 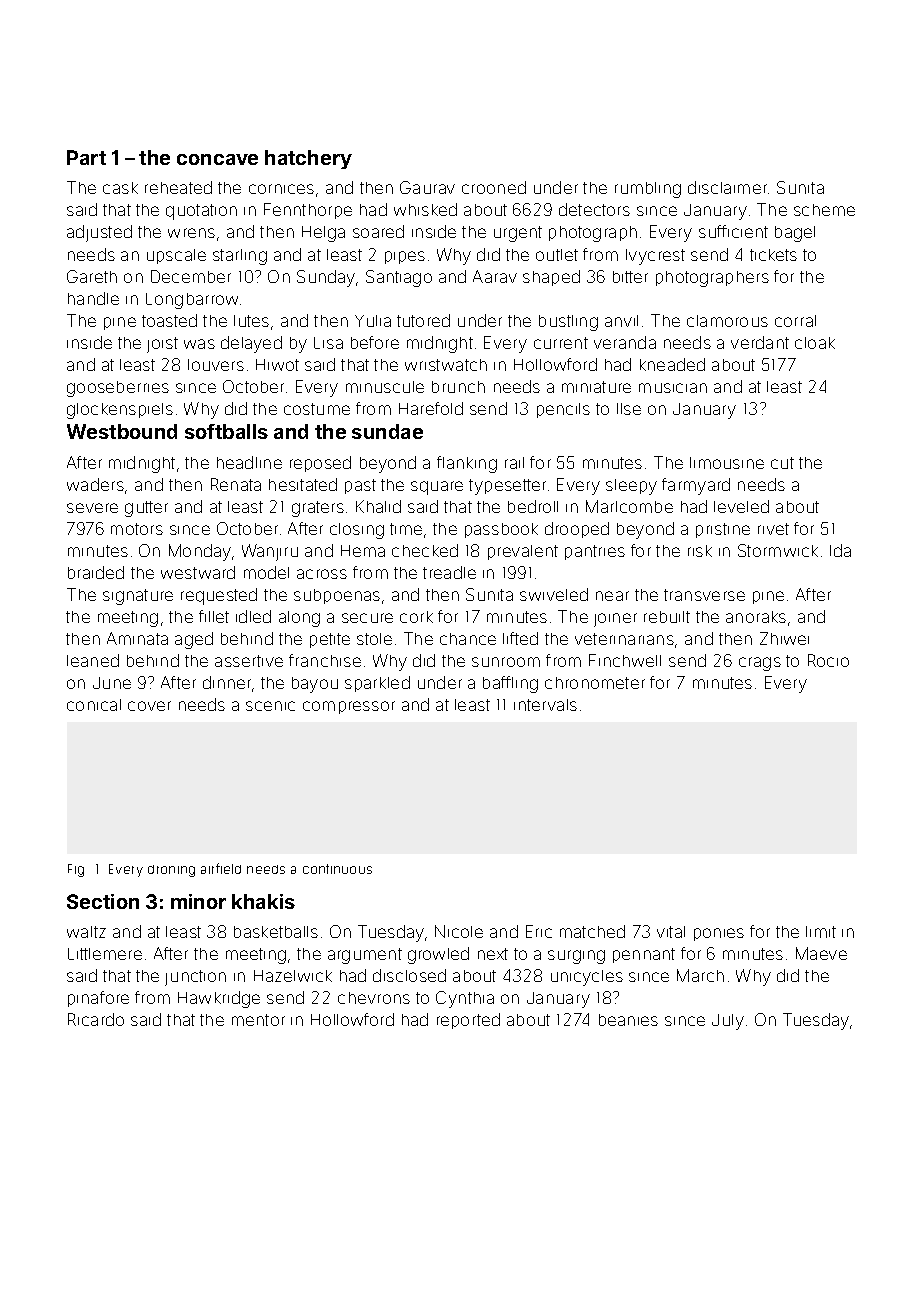 What do you see at coordinates (539, 931) in the page?
I see `Eric` at bounding box center [539, 931].
